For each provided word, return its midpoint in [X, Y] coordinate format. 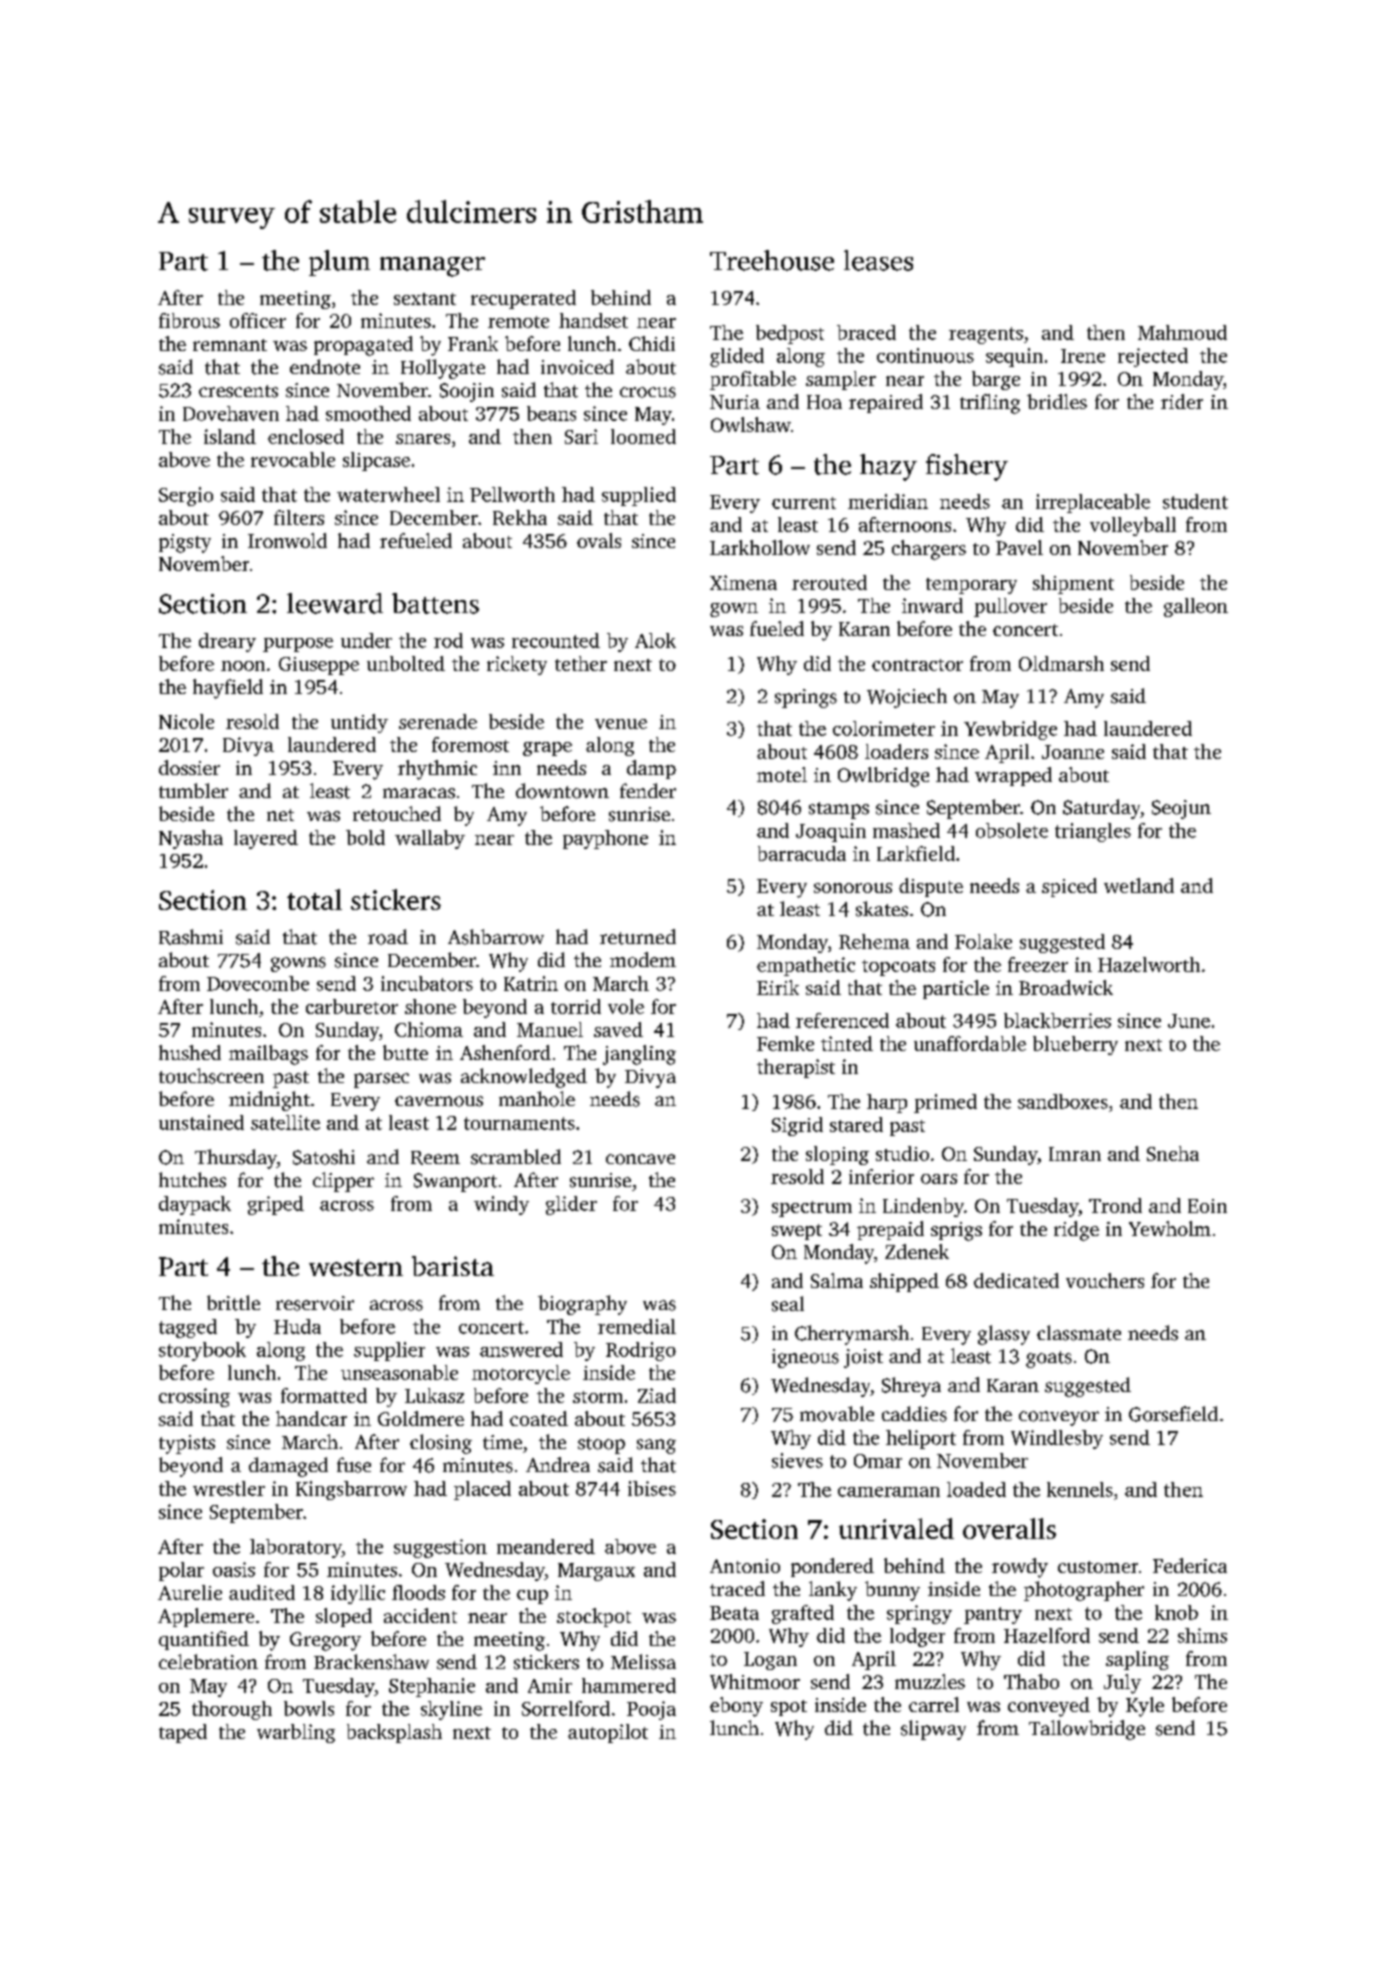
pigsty [185, 543]
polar [181, 1571]
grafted [803, 1614]
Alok [655, 640]
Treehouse [772, 260]
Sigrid [797, 1126]
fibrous [189, 320]
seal [788, 1304]
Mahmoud [1182, 332]
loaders [896, 751]
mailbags [268, 1055]
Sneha [1173, 1153]
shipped [904, 1282]
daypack [195, 1205]
